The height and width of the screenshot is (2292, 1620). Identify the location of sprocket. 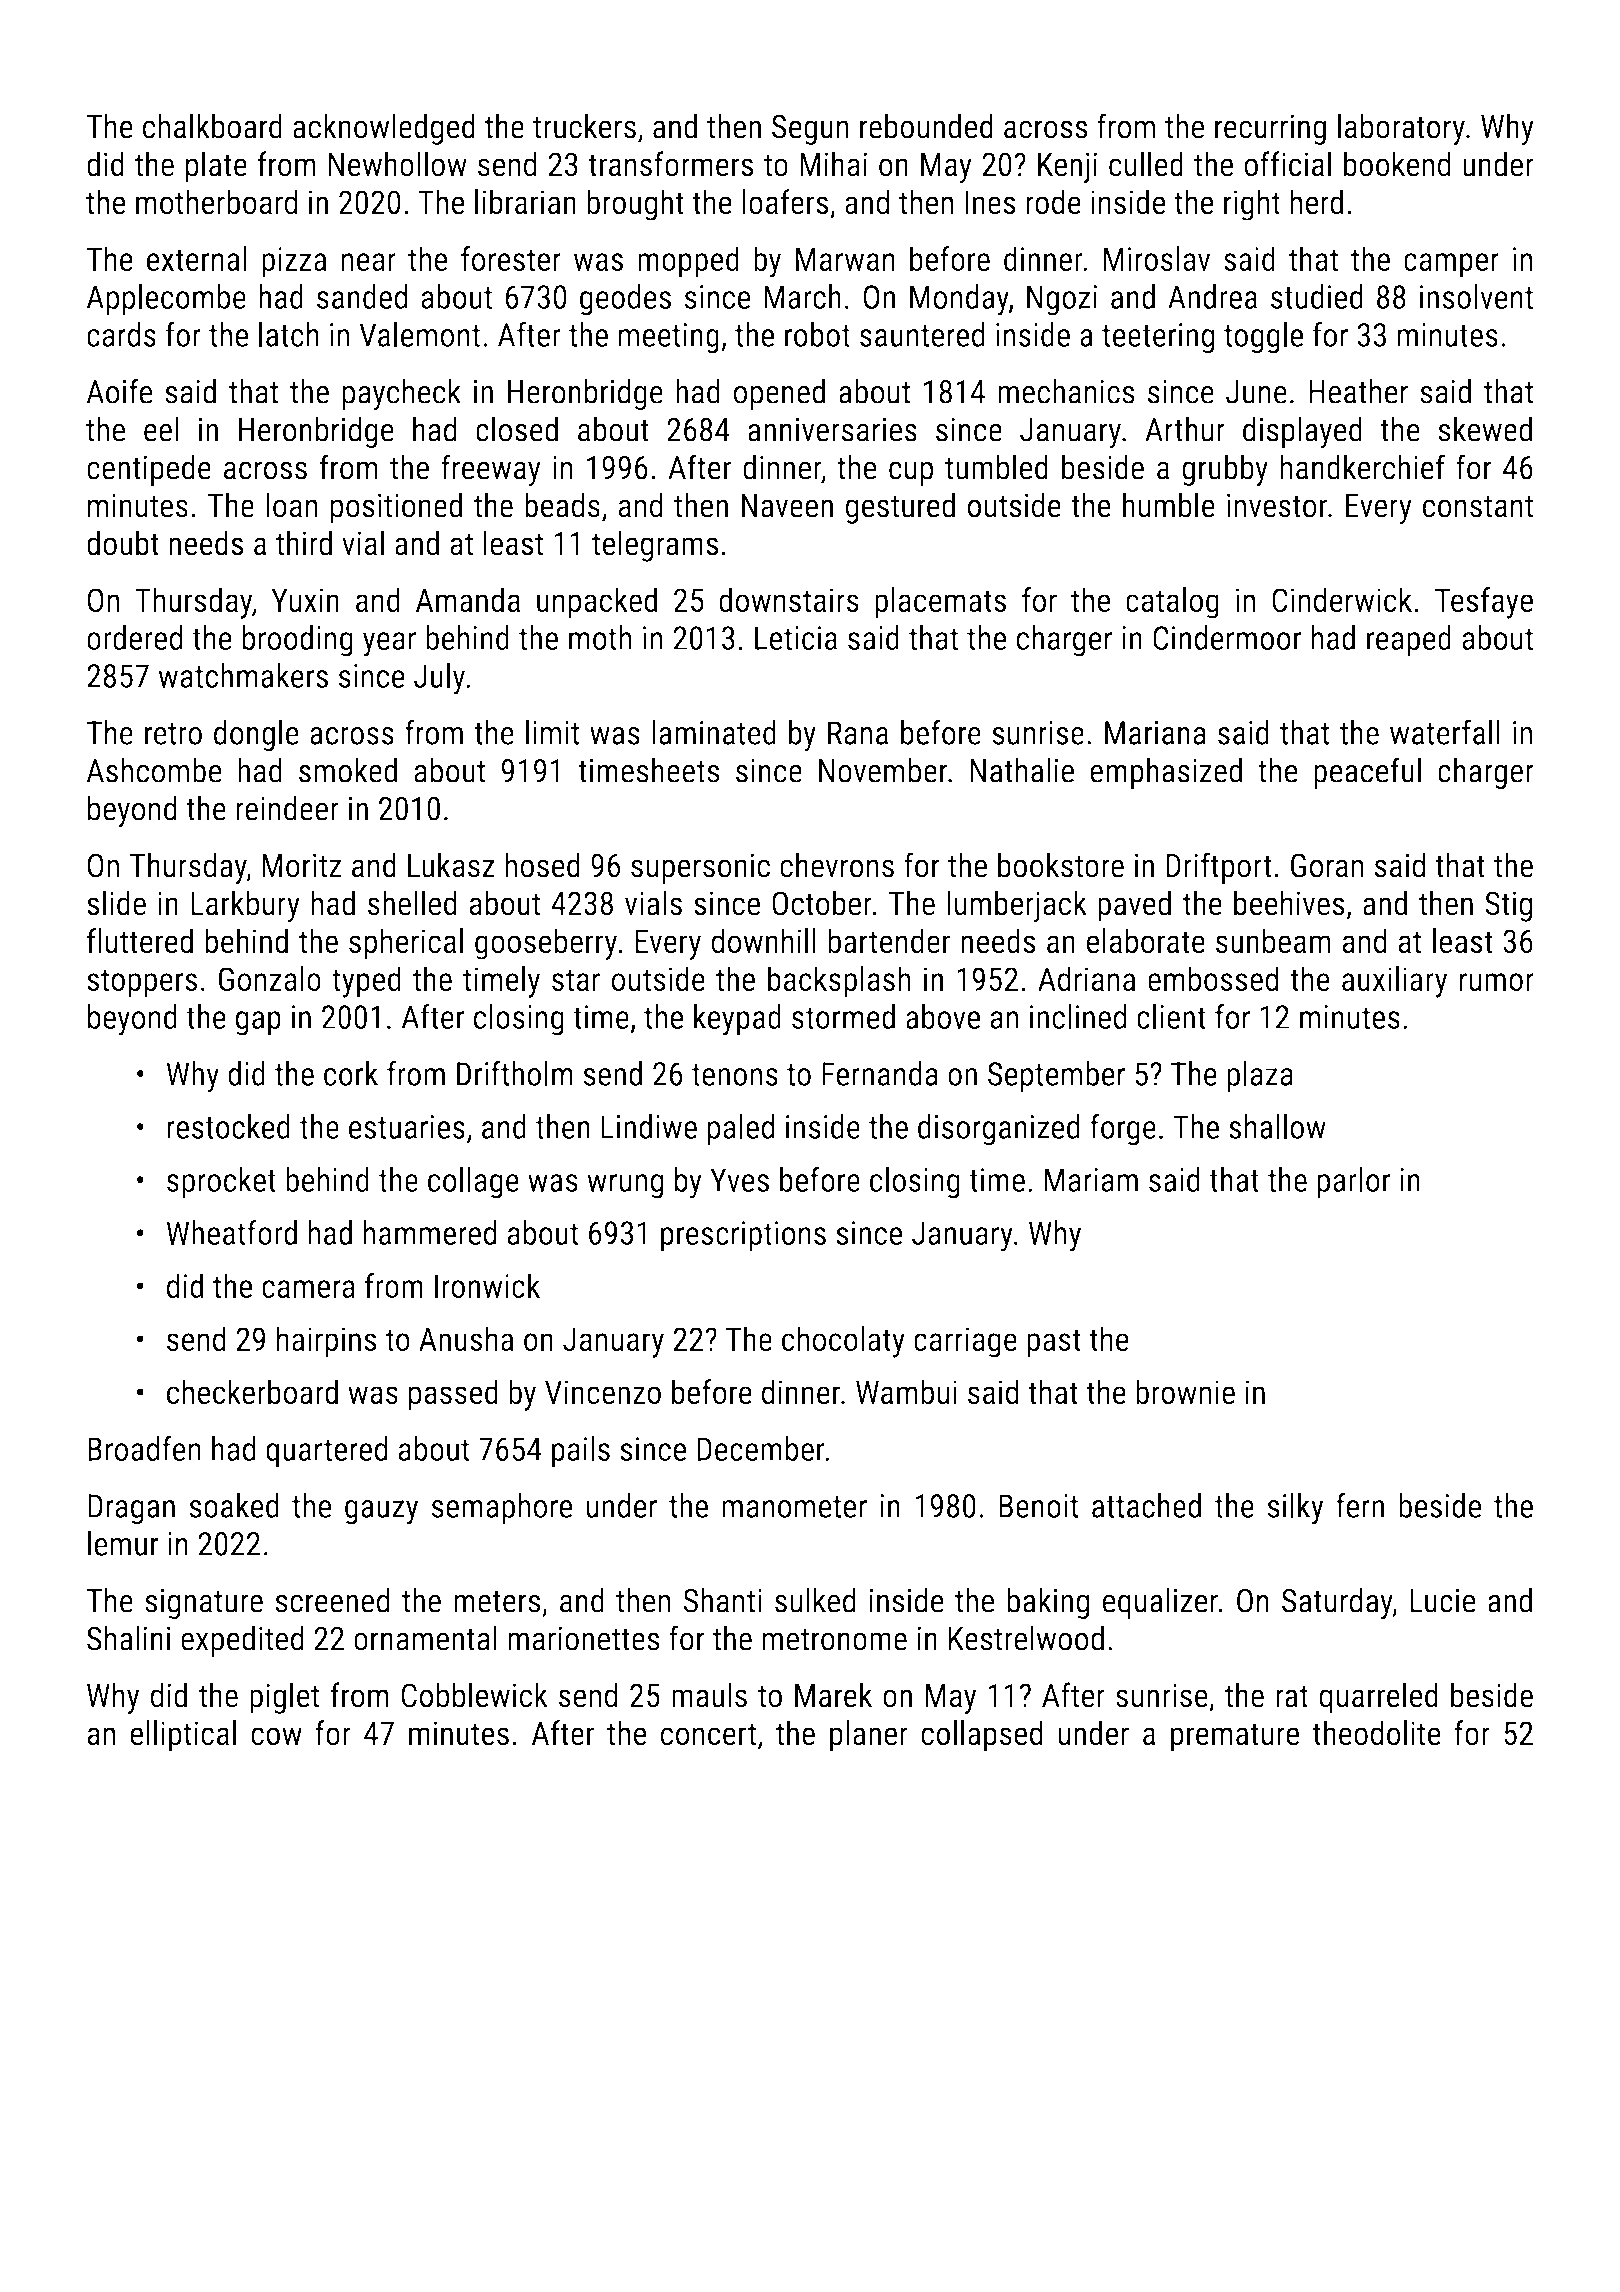
(221, 1183).
